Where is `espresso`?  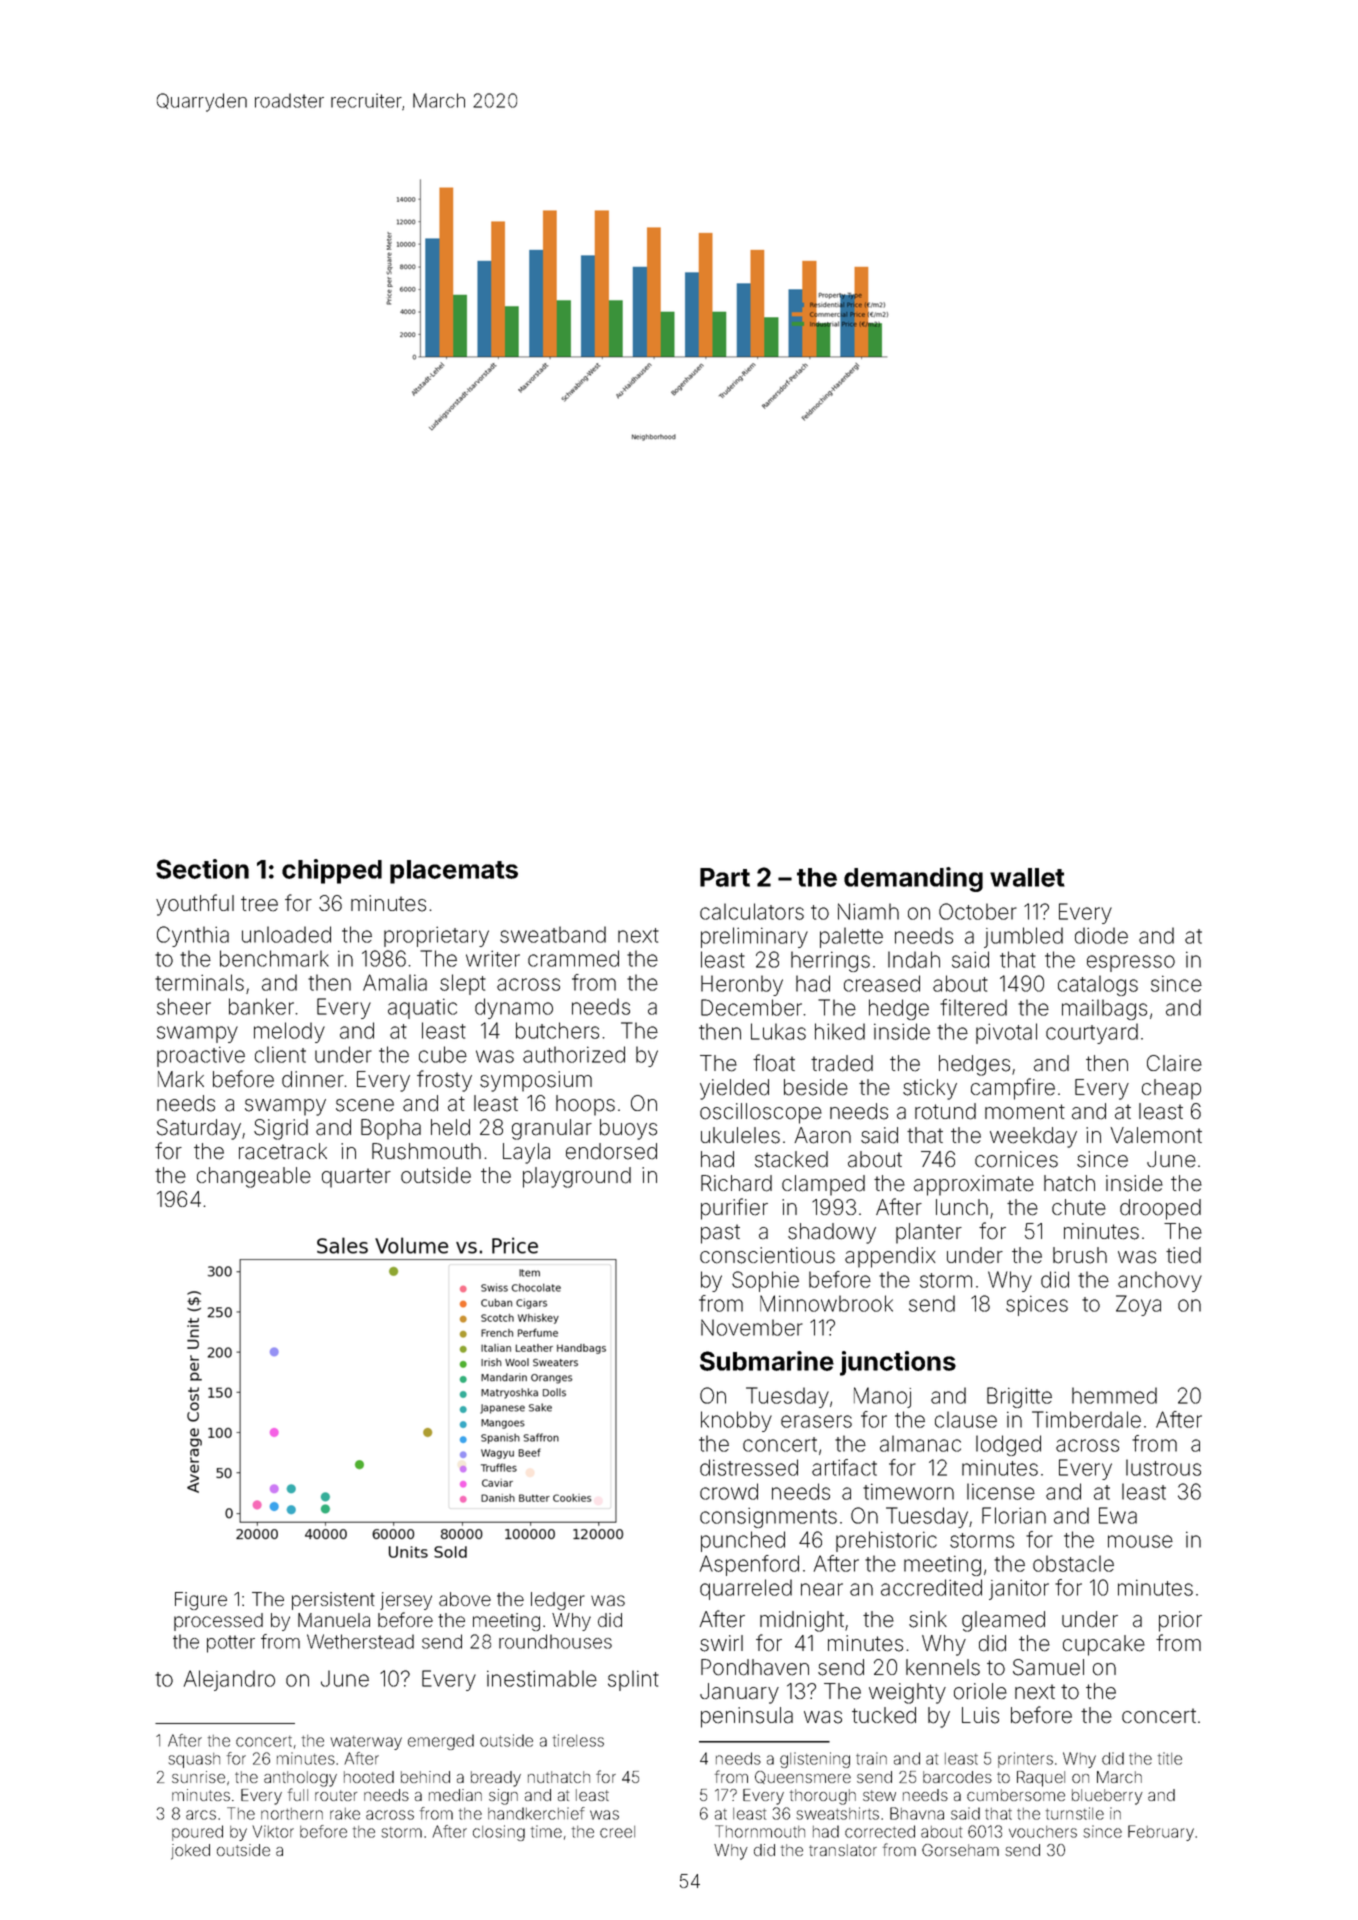 espresso is located at coordinates (1131, 963).
